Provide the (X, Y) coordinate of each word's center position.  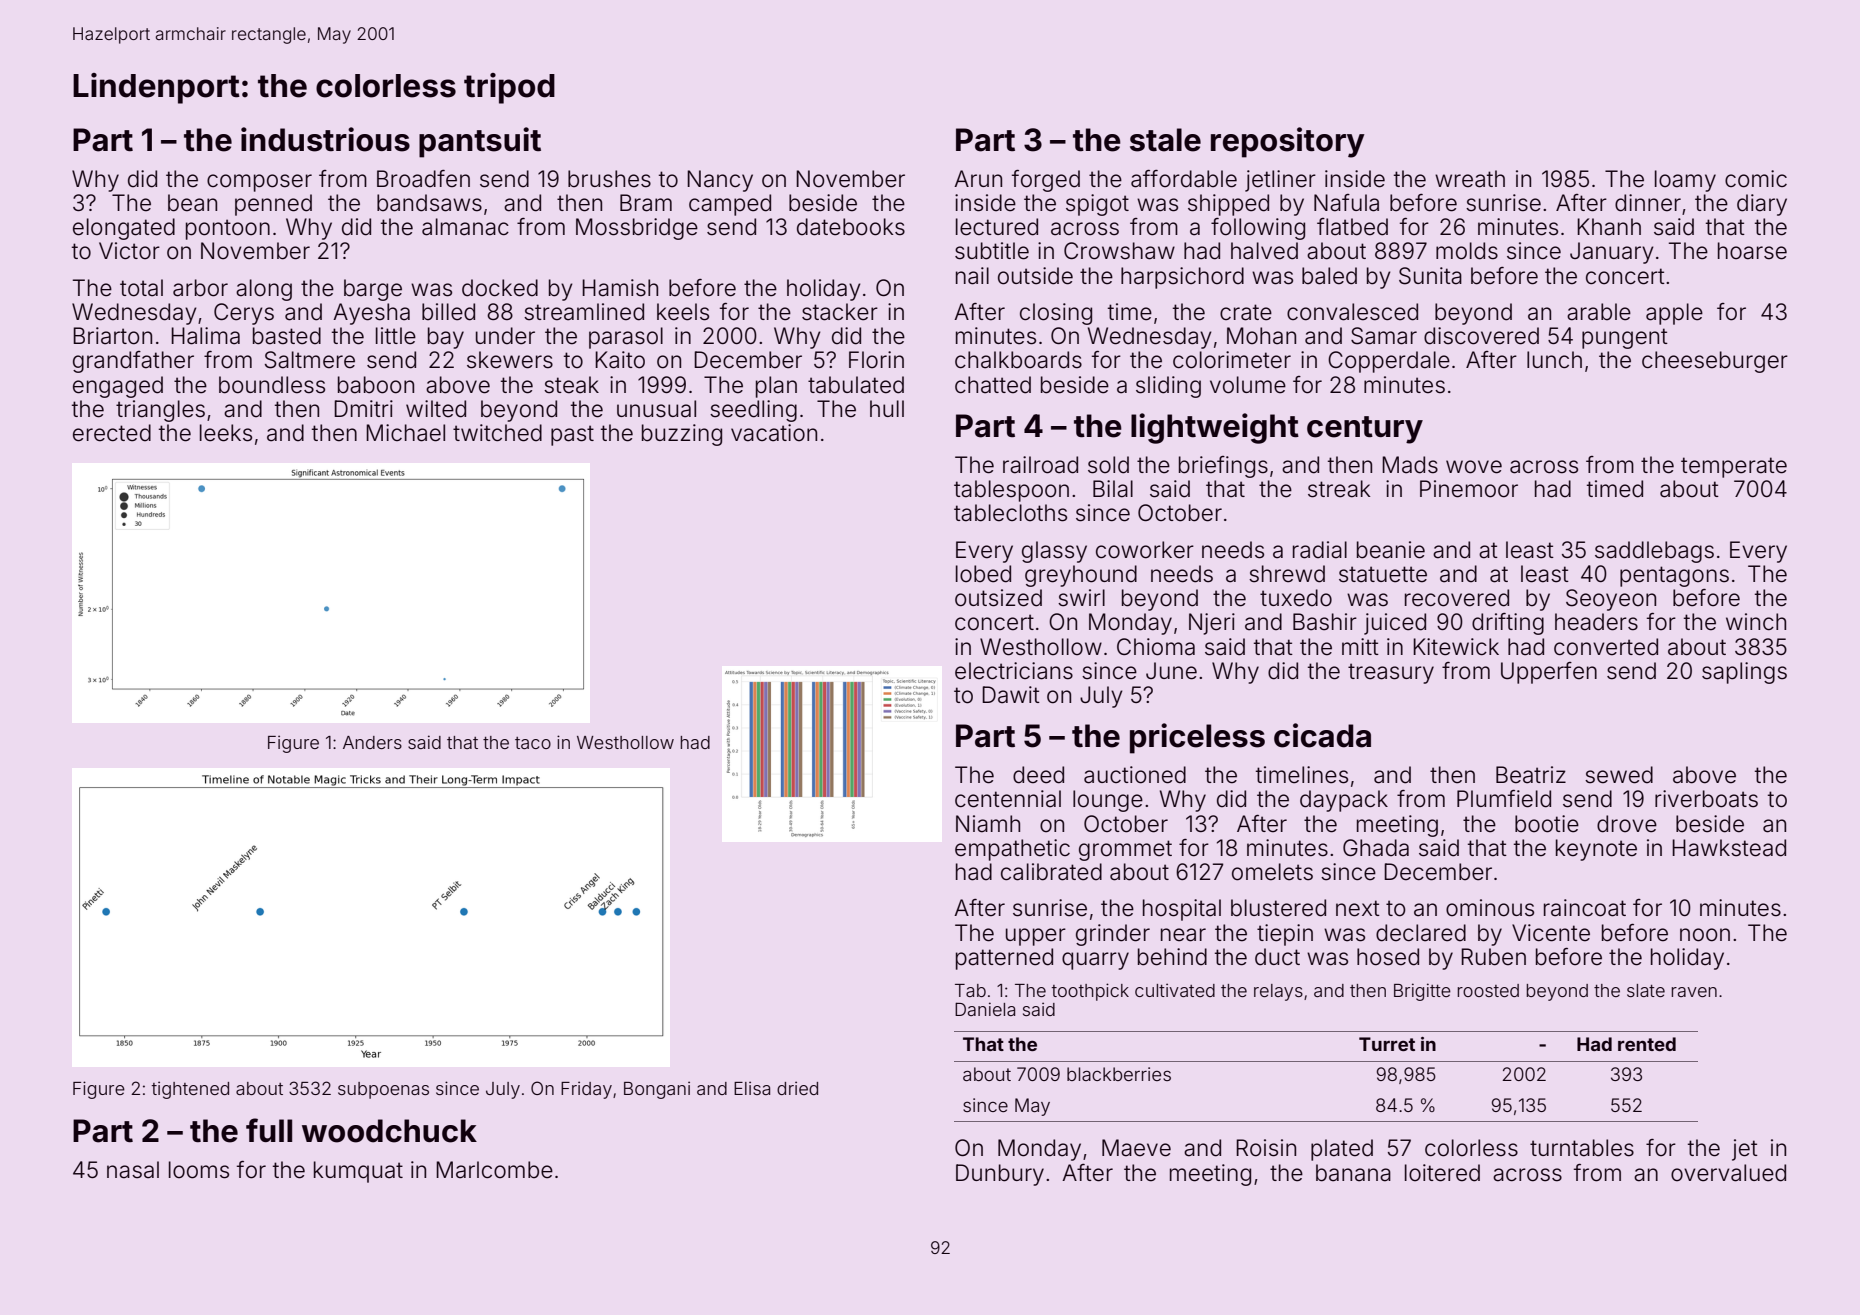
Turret (1387, 1044)
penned (273, 205)
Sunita (1430, 276)
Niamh (988, 824)
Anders (372, 742)
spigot (1097, 205)
